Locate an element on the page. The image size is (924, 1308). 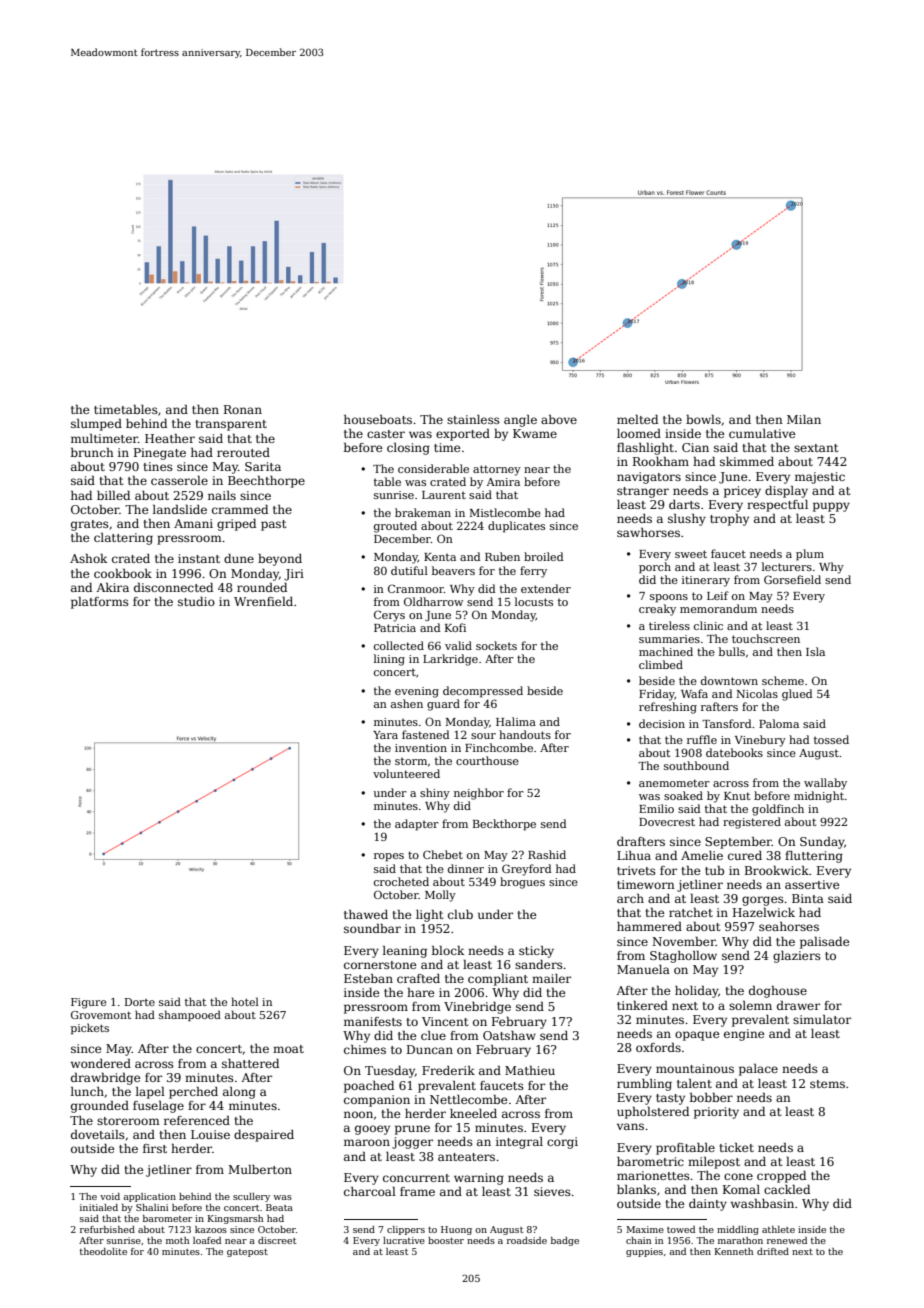
sockets is located at coordinates (496, 645).
